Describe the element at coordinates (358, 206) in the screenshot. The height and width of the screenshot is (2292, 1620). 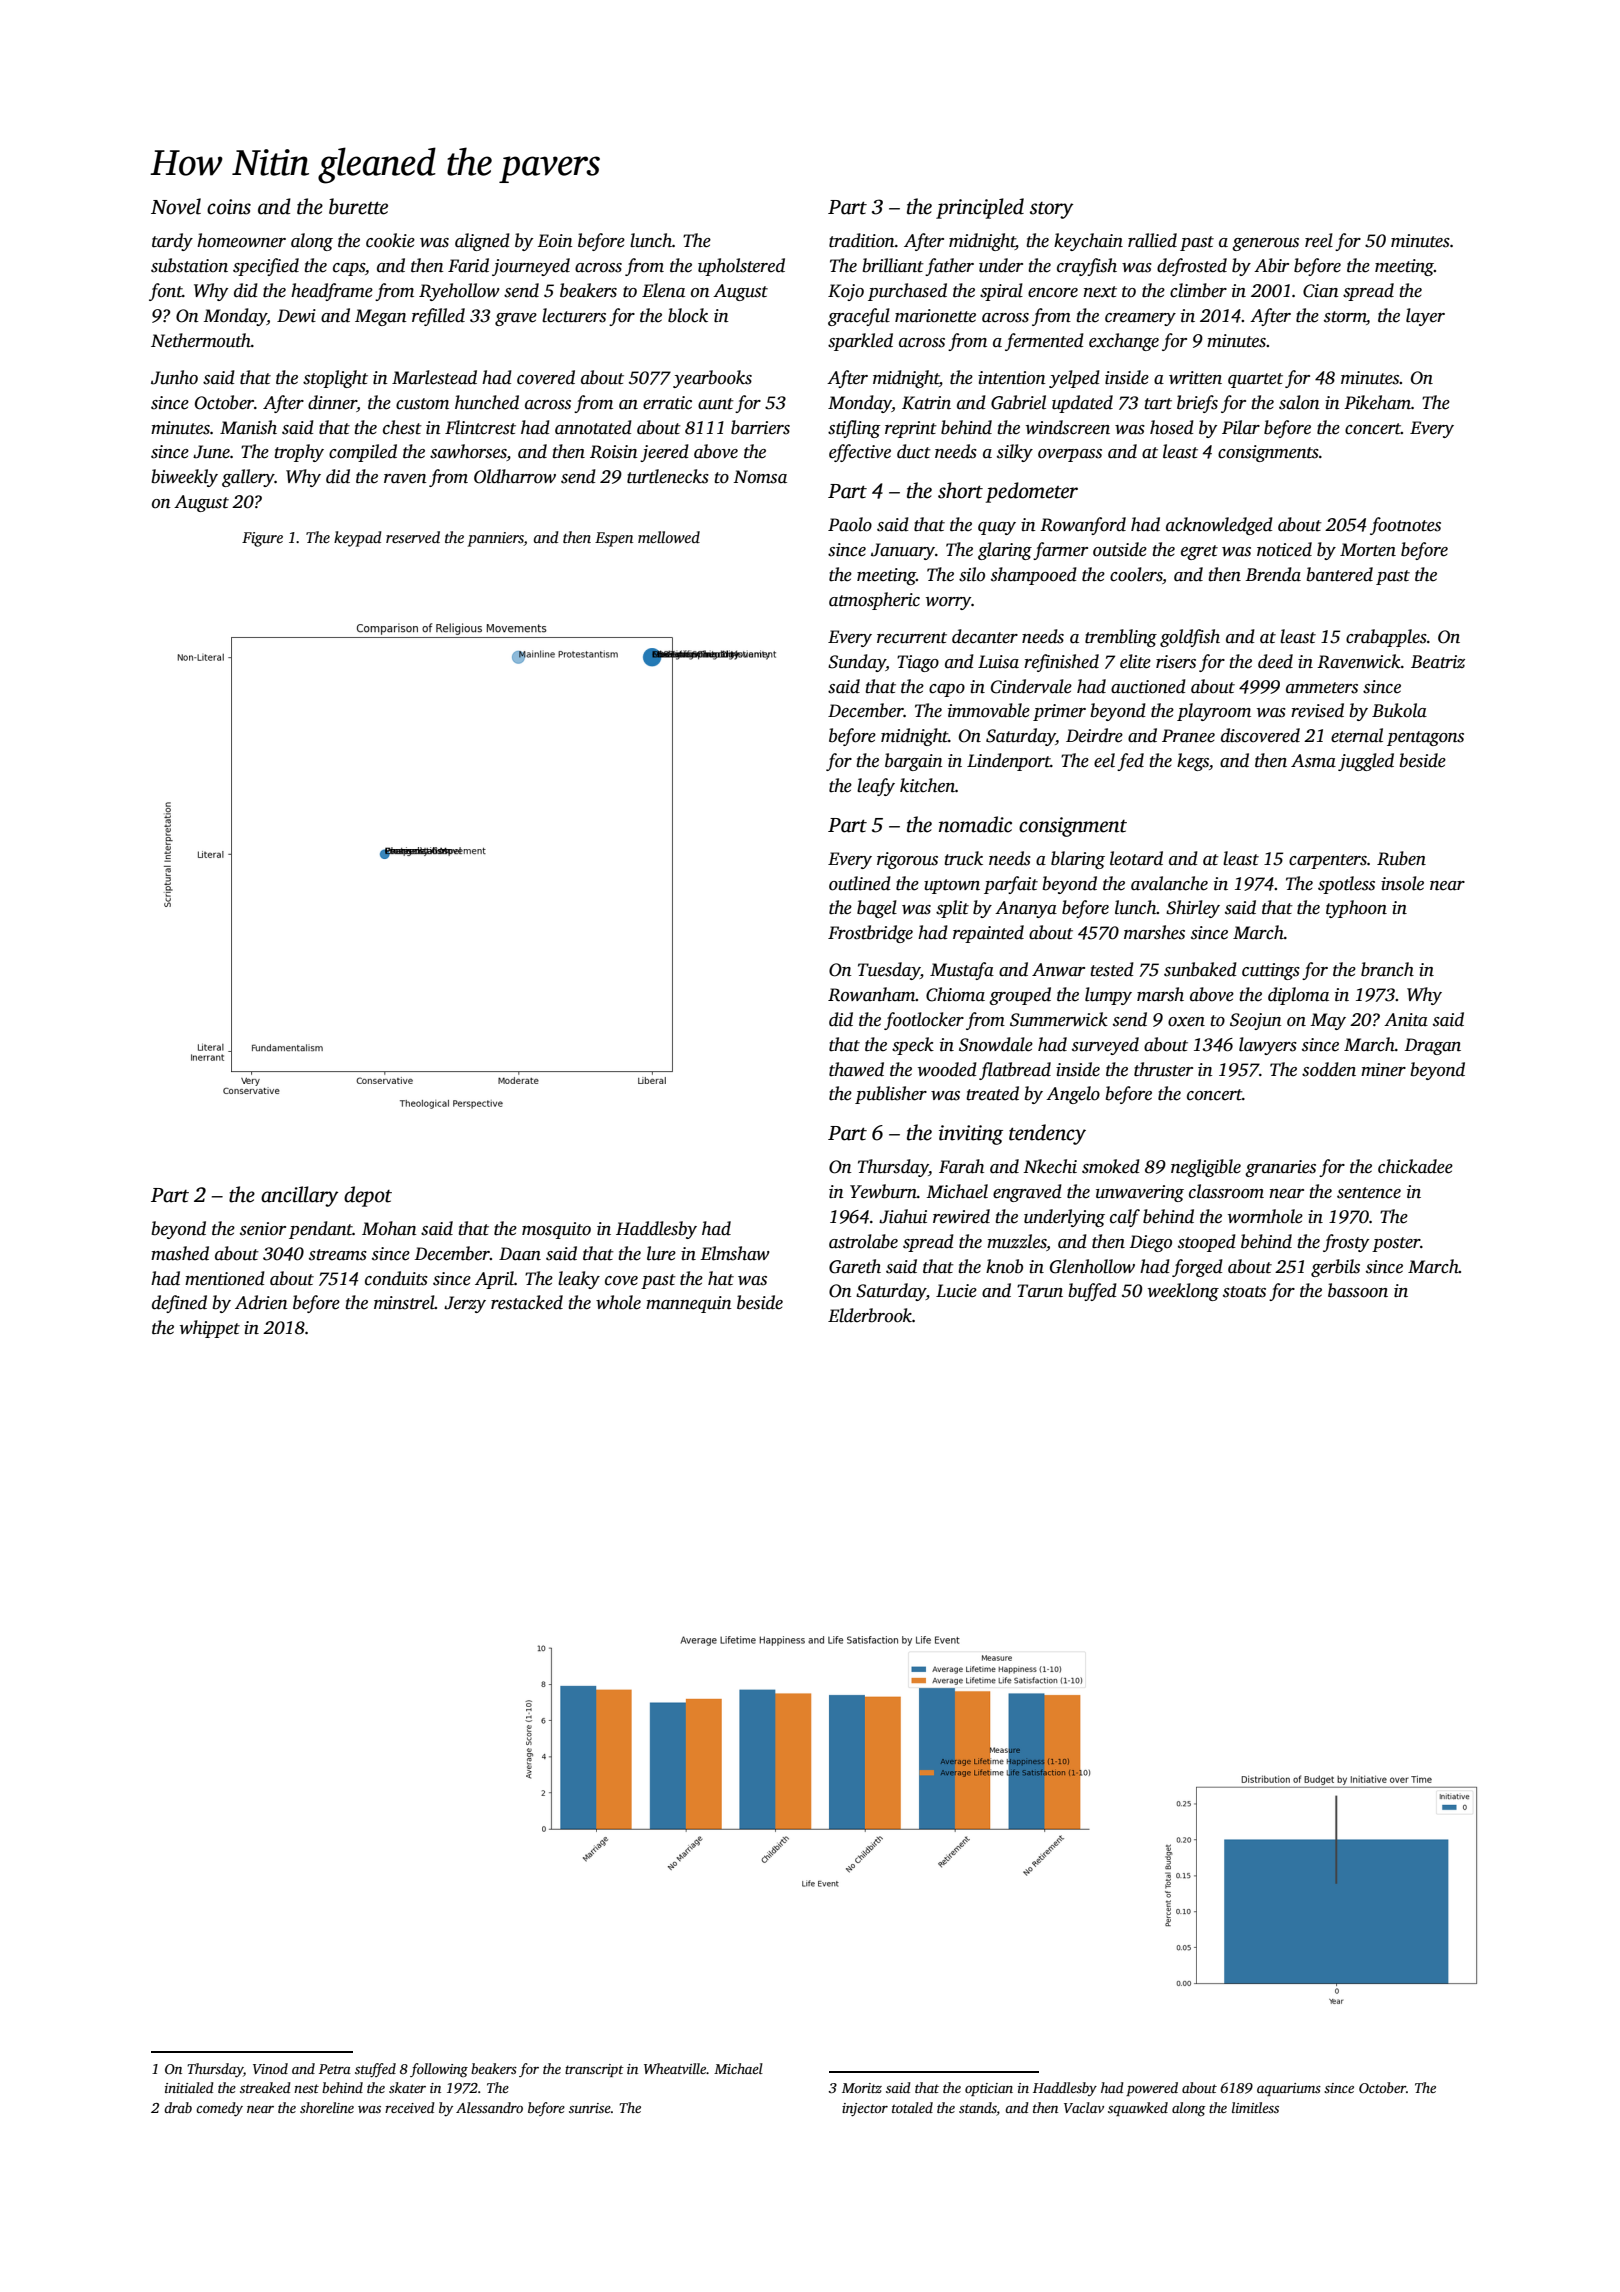
I see `burette` at that location.
